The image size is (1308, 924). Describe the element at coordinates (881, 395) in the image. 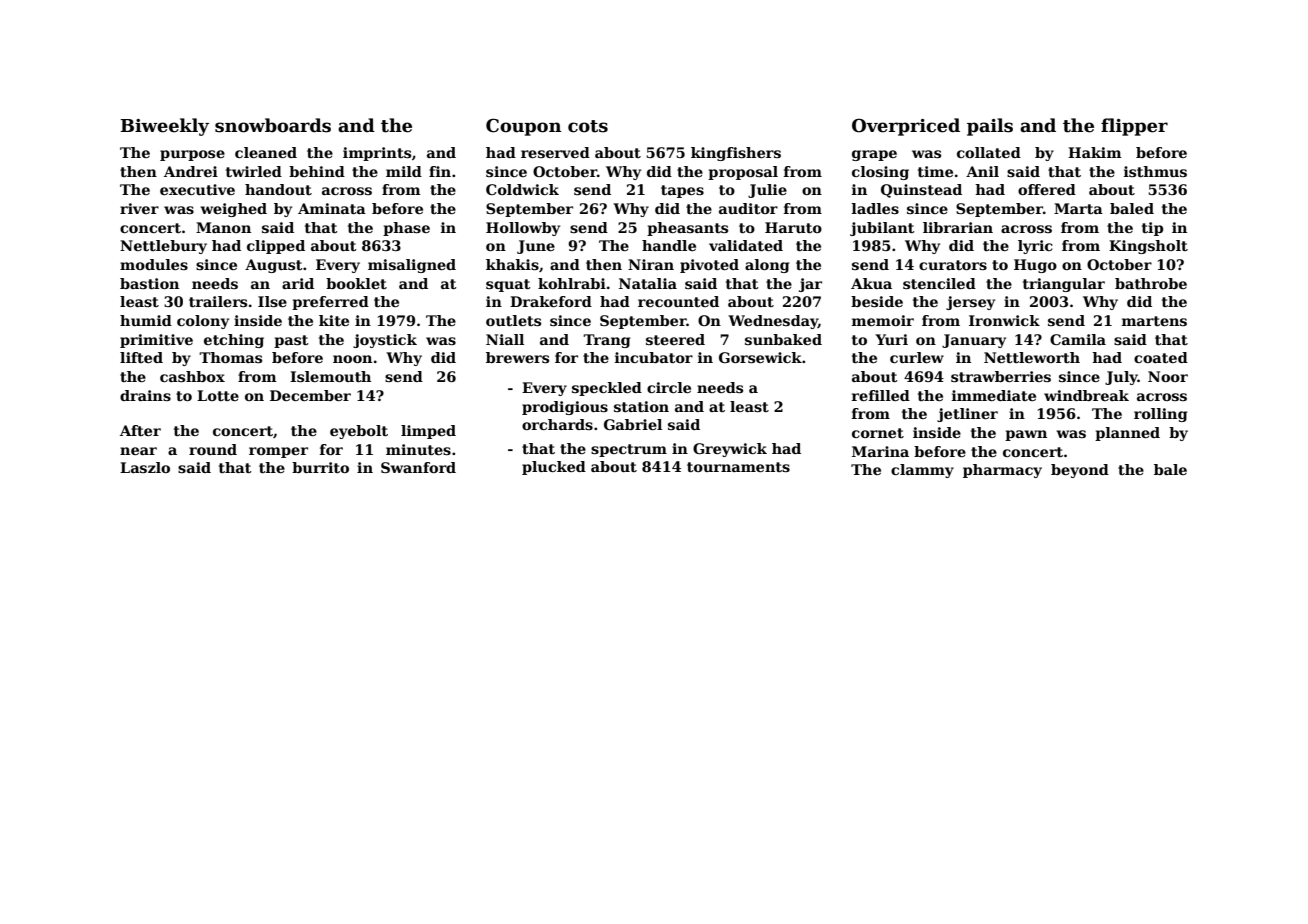

I see `refilled` at that location.
